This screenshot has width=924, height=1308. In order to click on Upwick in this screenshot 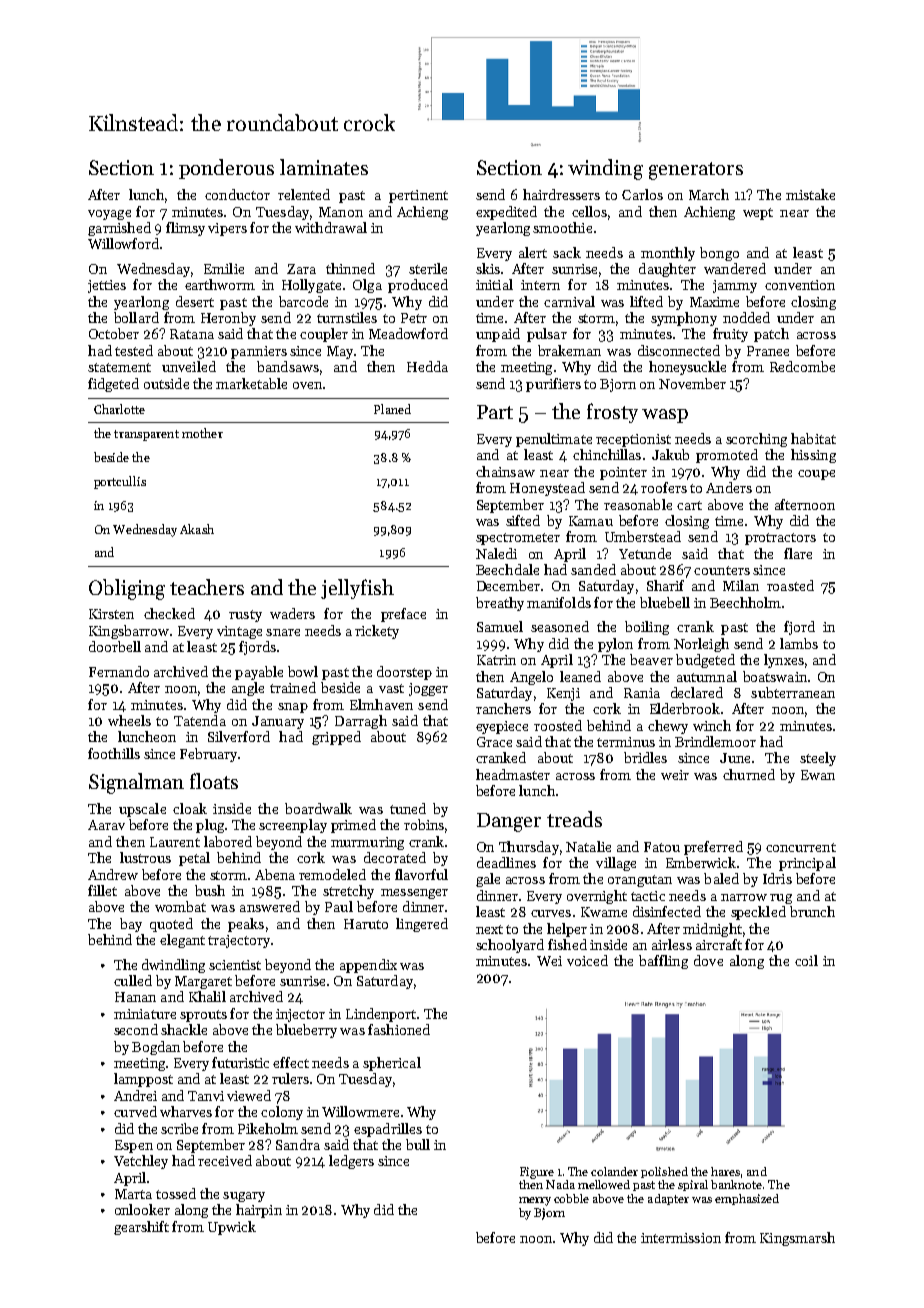, I will do `click(232, 1228)`.
